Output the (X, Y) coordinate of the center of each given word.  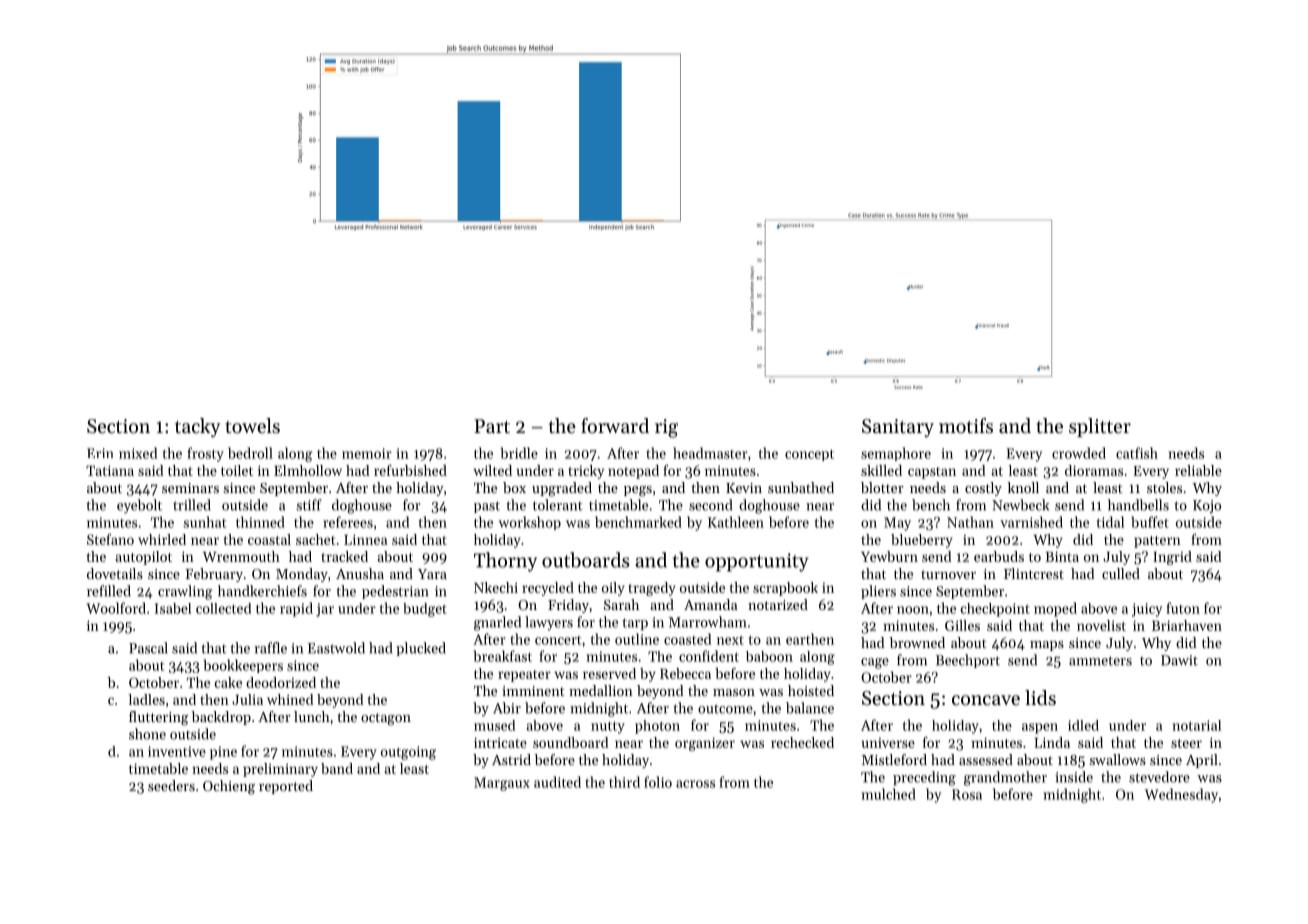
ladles (147, 699)
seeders (171, 785)
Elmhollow (308, 470)
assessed (986, 759)
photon (657, 727)
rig (666, 428)
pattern (1157, 542)
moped (1055, 609)
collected (223, 608)
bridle (519, 453)
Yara (432, 574)
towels (252, 425)
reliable (1198, 470)
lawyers (549, 623)
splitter (1100, 427)
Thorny (505, 562)
